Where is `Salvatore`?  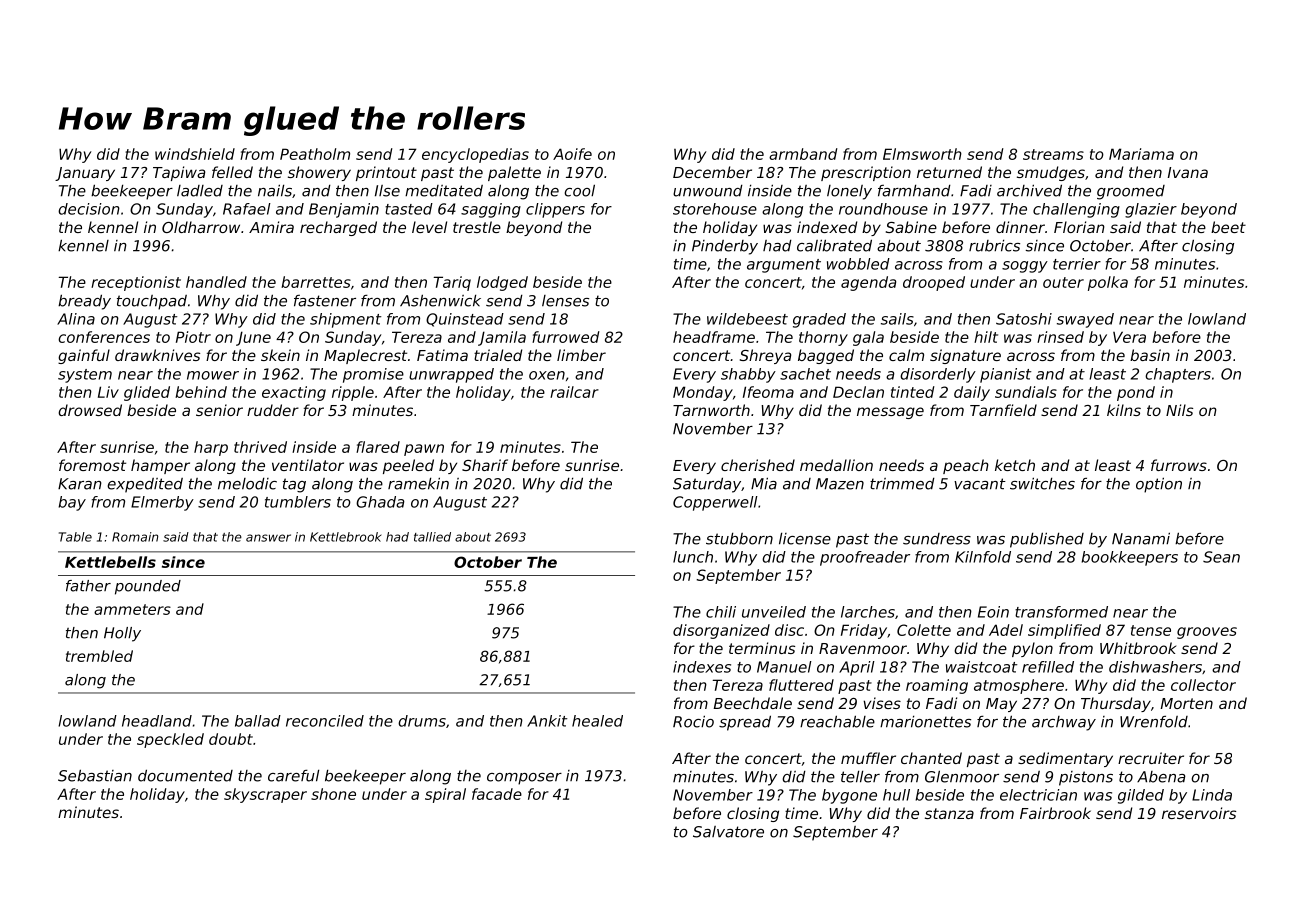 Salvatore is located at coordinates (728, 832).
